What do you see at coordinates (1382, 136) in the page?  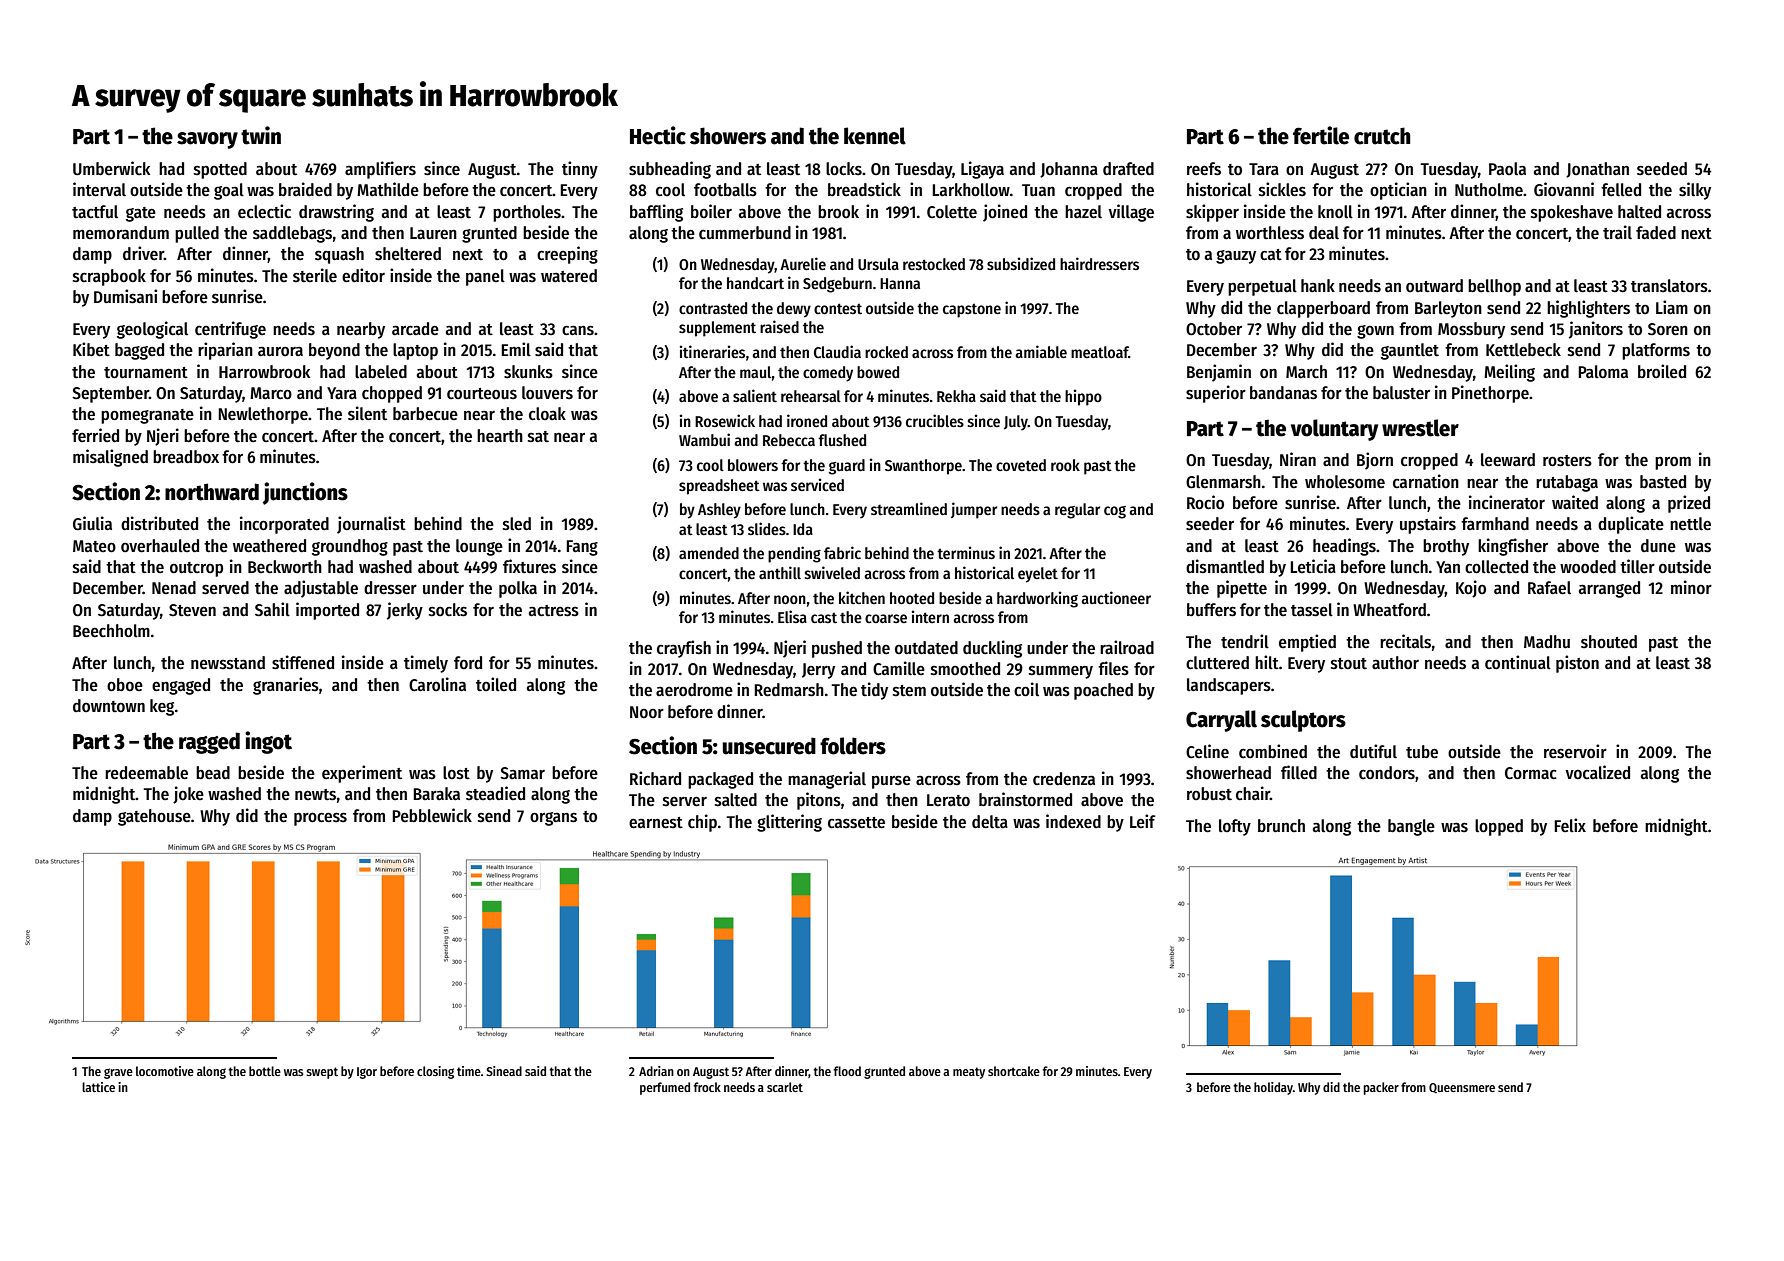 I see `crutch` at bounding box center [1382, 136].
